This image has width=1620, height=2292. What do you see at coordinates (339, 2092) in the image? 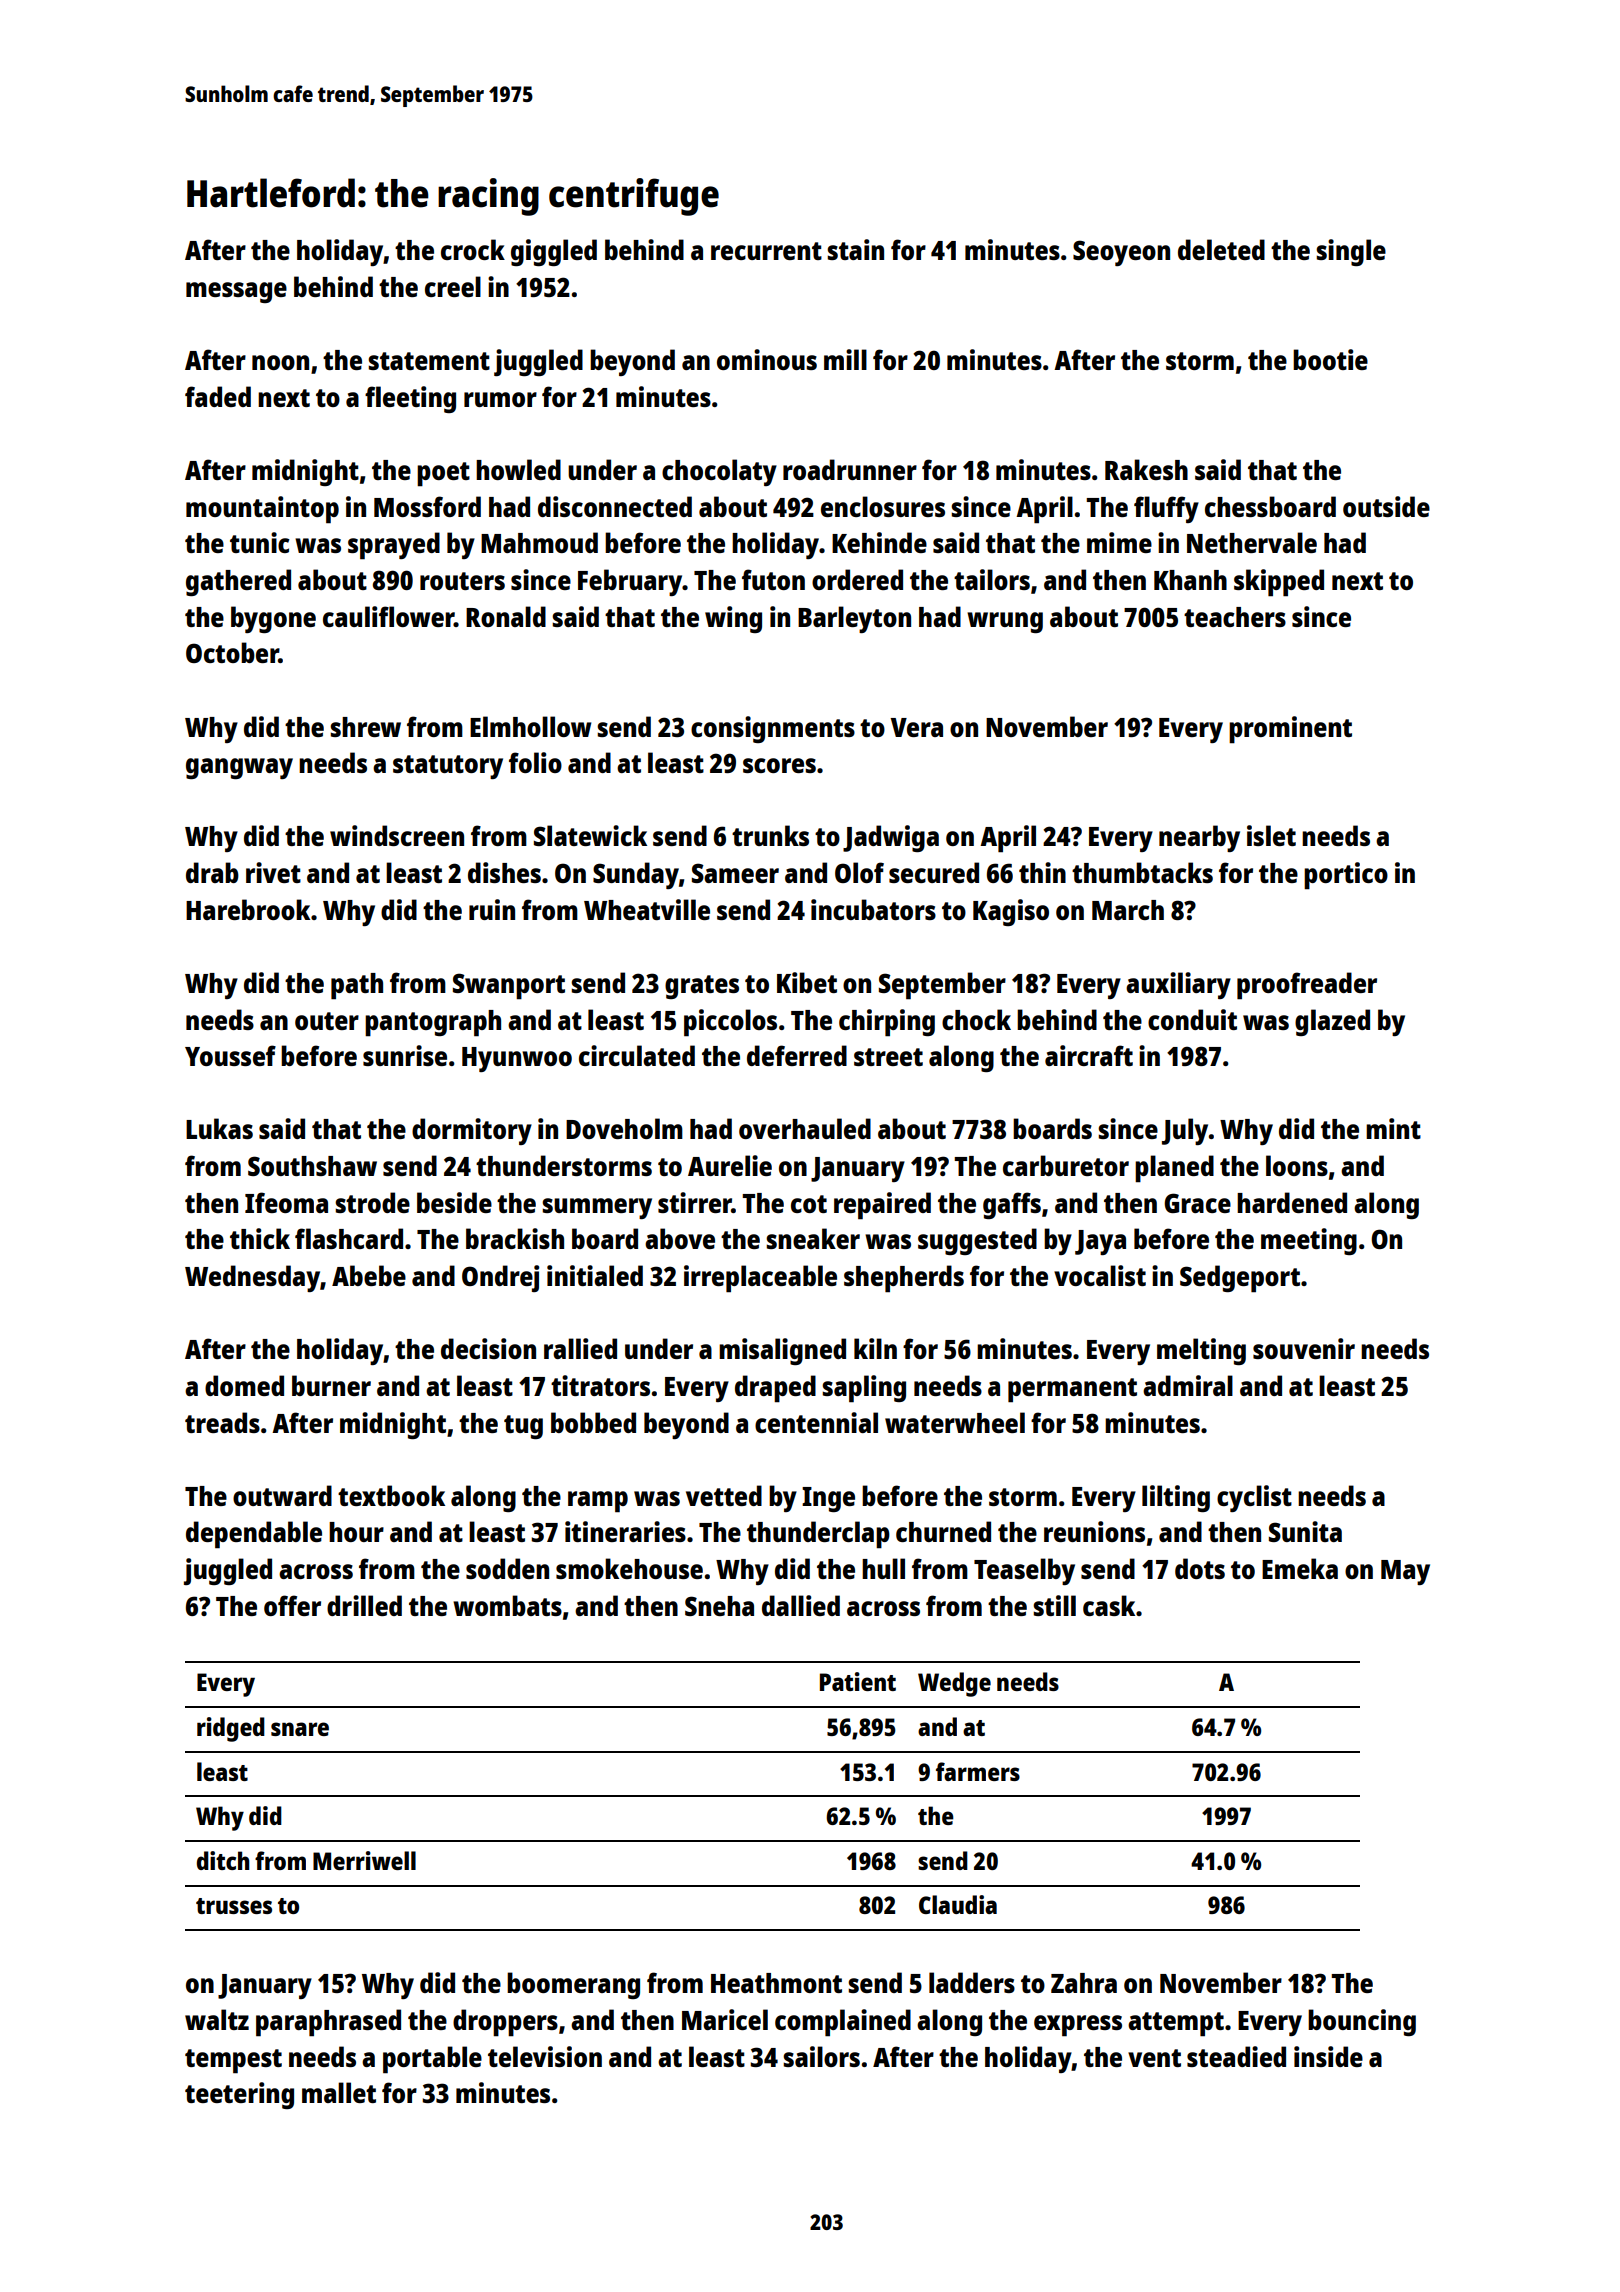
I see `mallet` at bounding box center [339, 2092].
